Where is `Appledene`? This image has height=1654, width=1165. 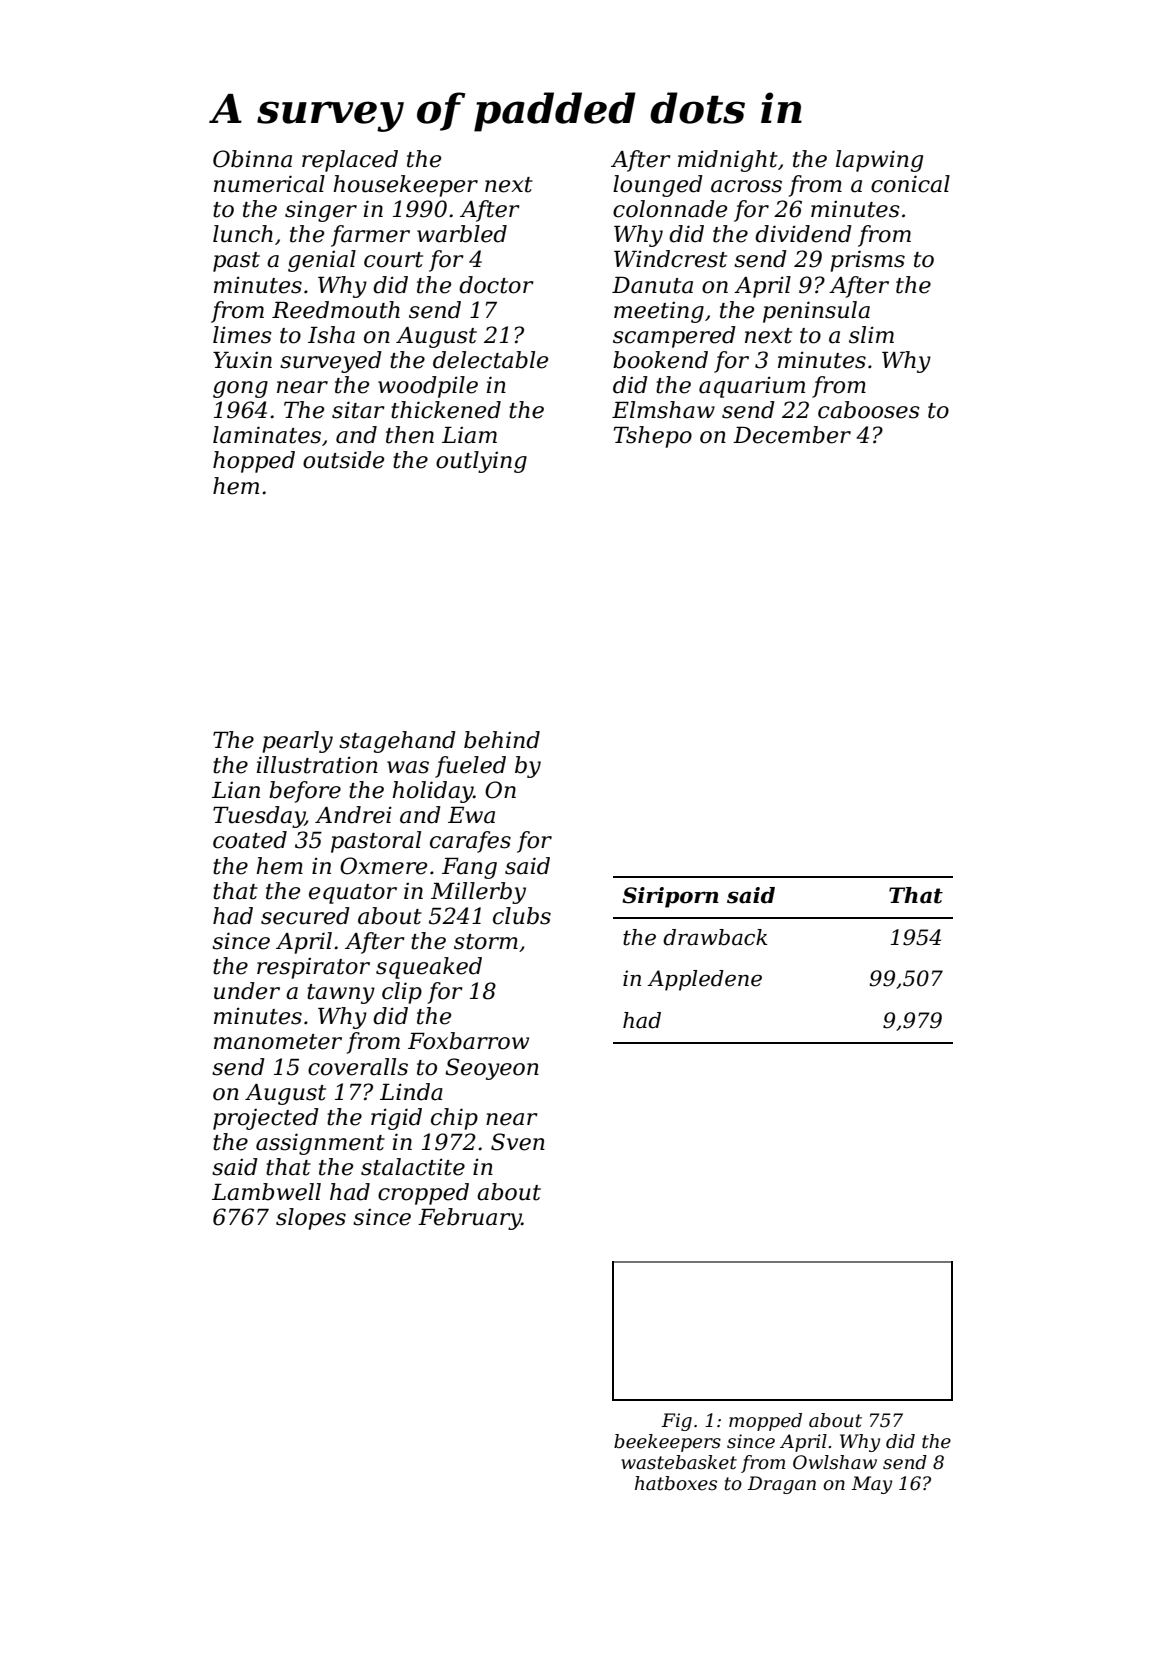
Appledene is located at coordinates (704, 980).
